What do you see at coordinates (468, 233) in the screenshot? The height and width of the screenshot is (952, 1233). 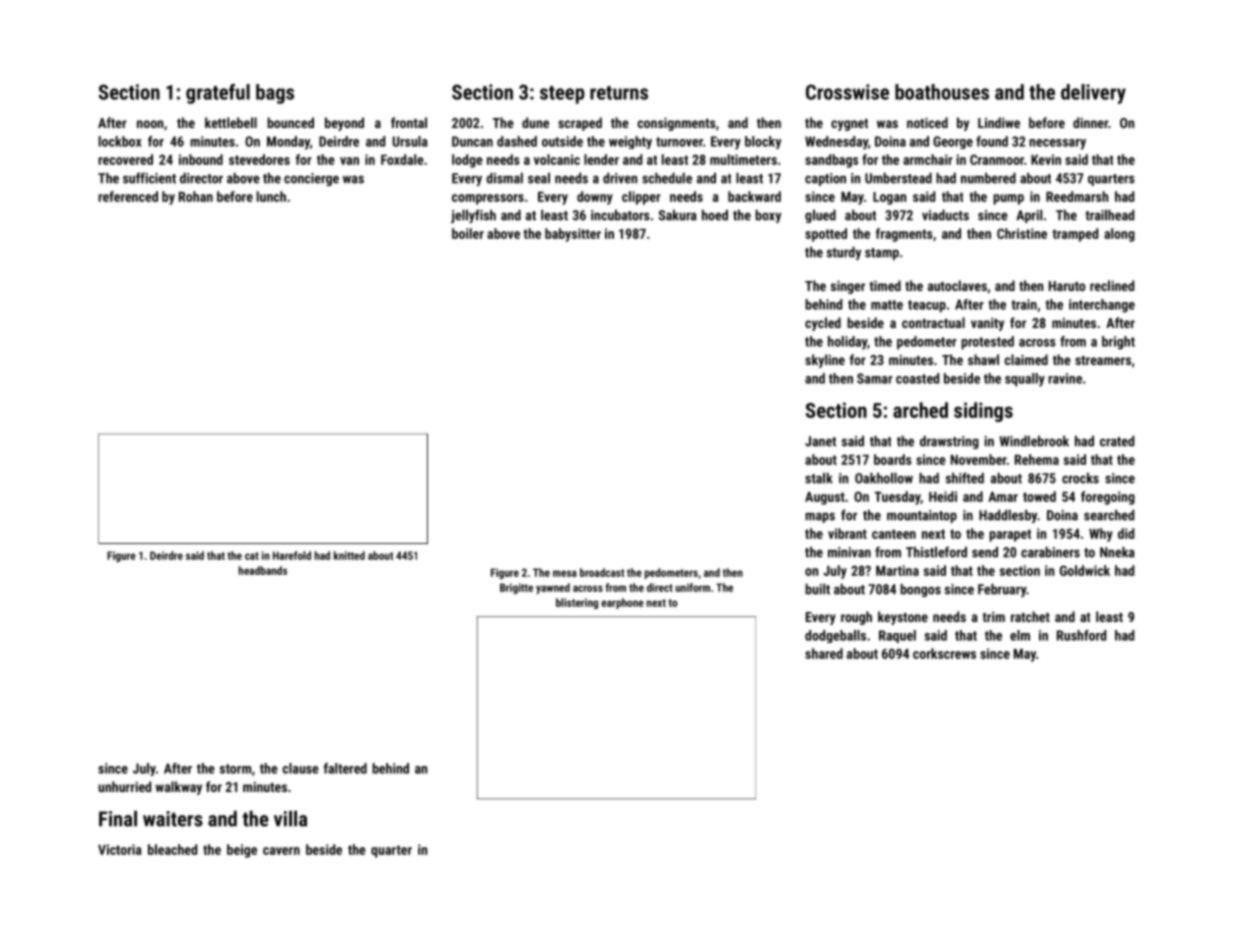 I see `boiler` at bounding box center [468, 233].
